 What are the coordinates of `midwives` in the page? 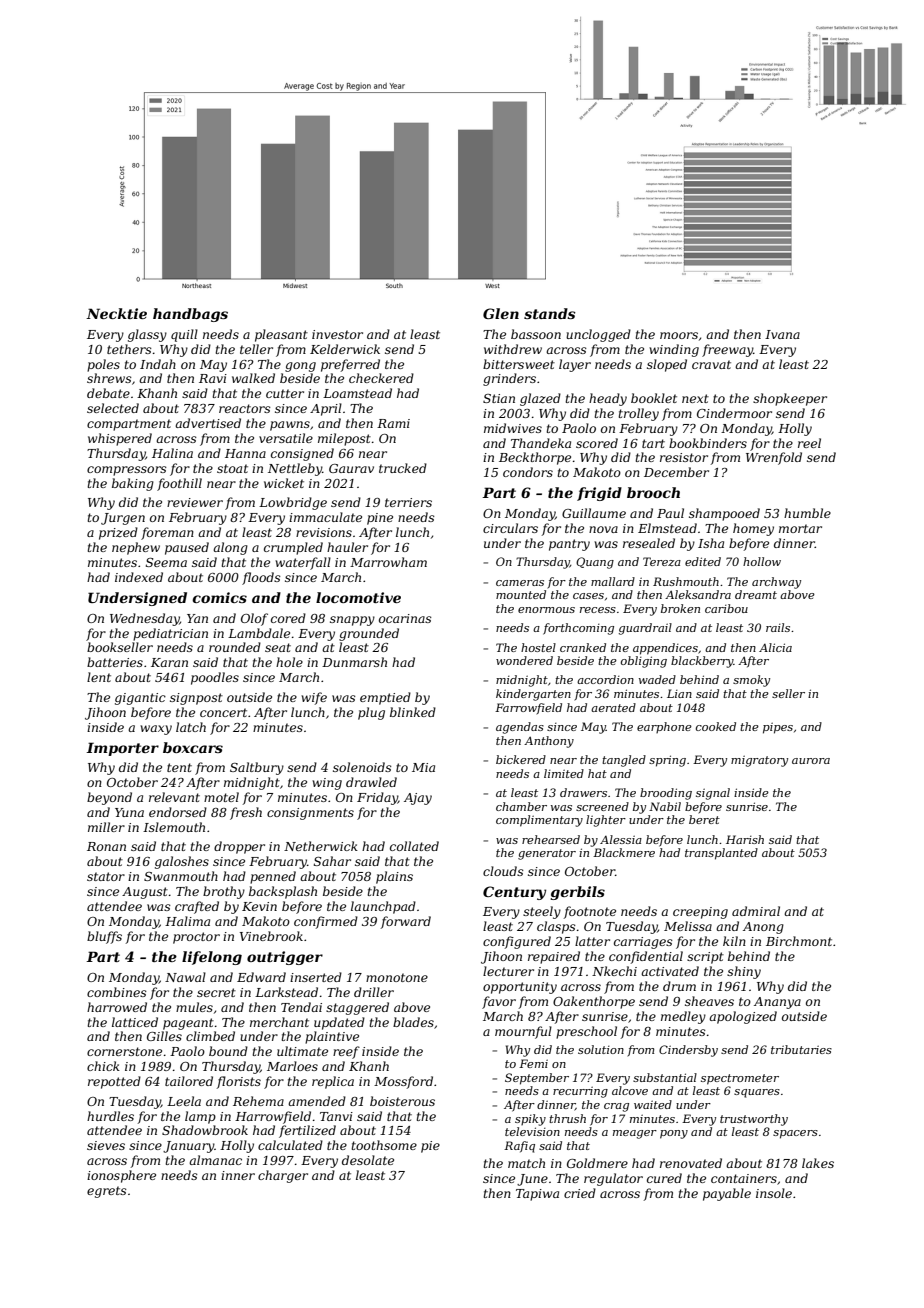 It's located at (513, 428).
